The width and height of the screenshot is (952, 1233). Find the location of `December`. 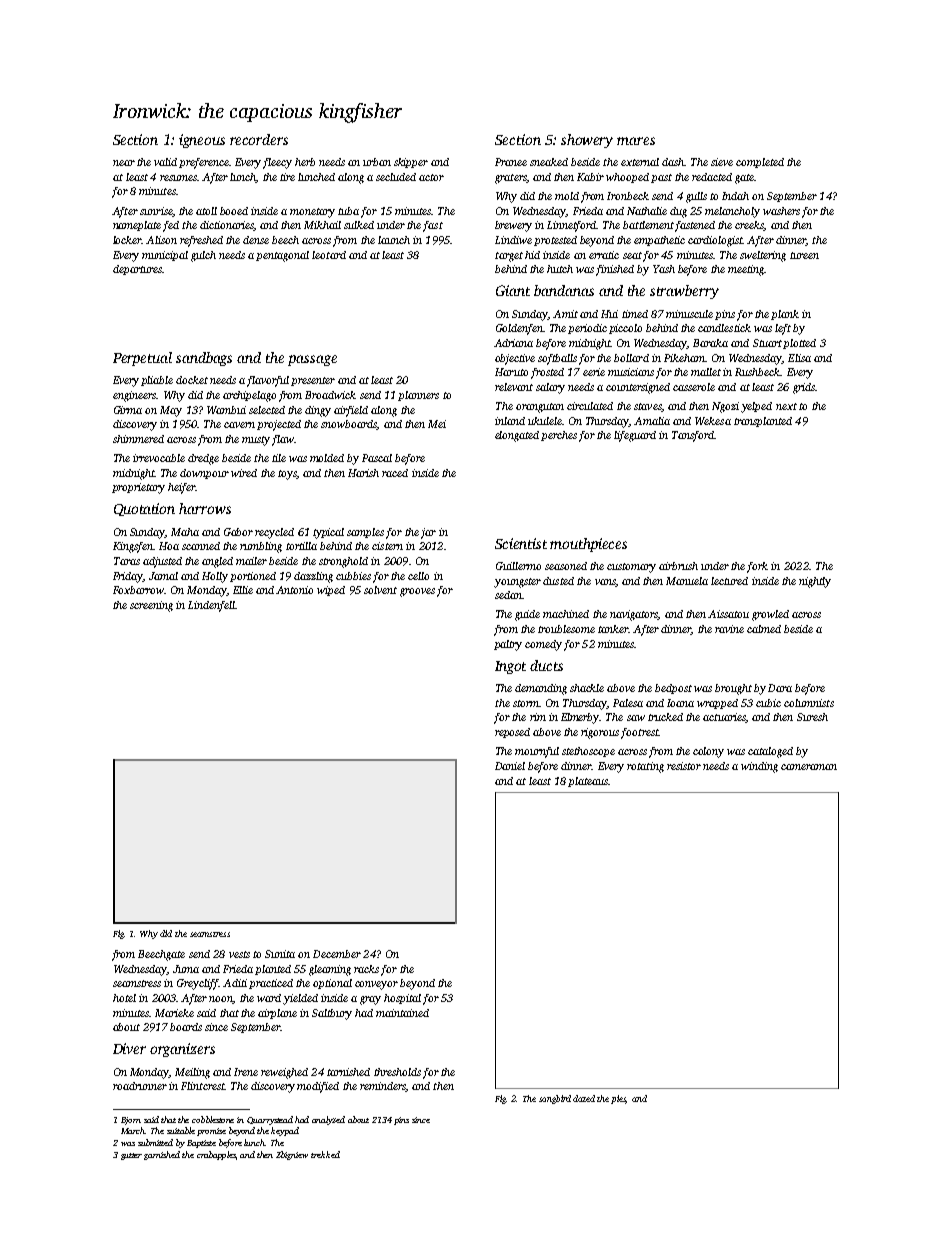

December is located at coordinates (337, 954).
